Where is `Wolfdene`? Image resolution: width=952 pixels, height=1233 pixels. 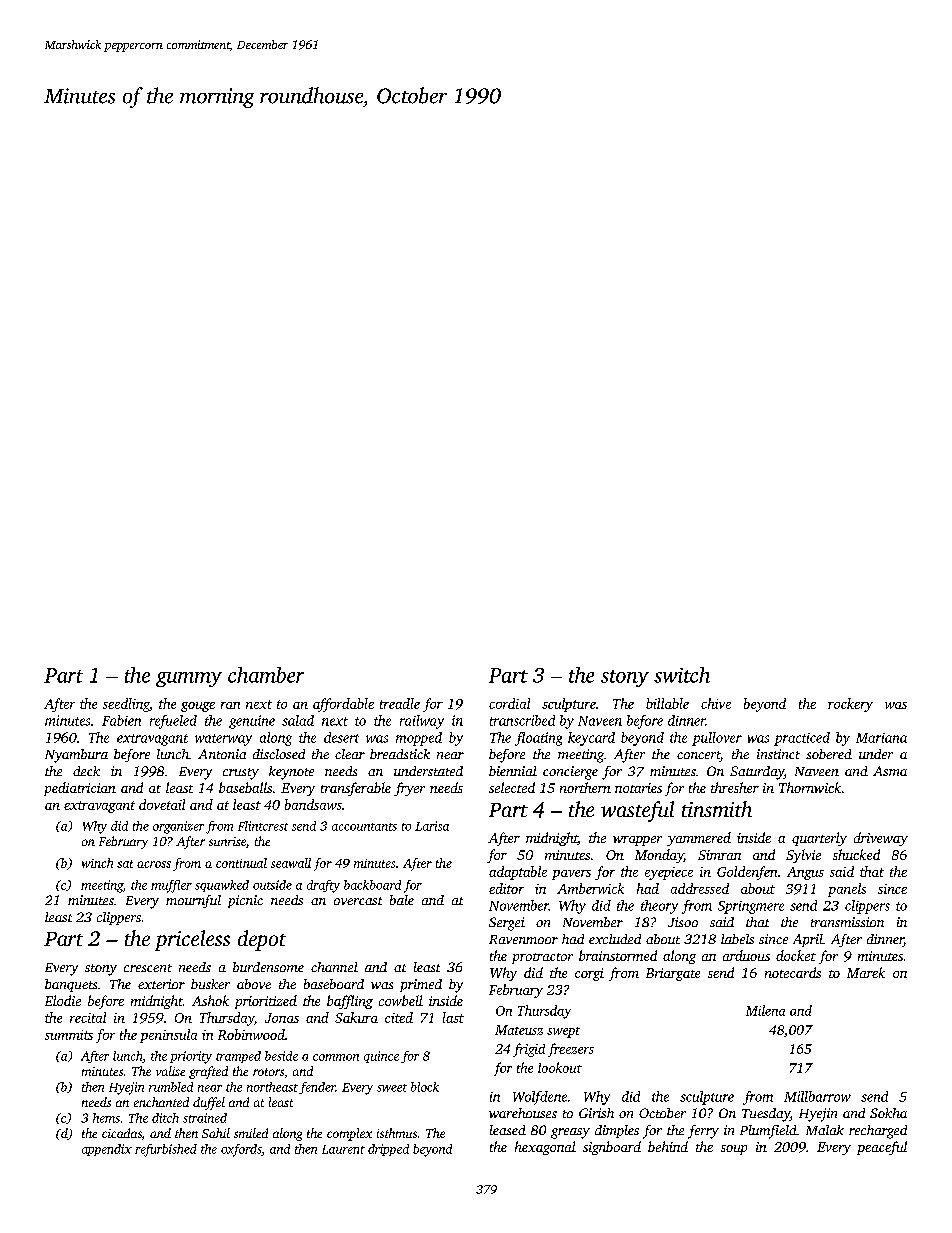 Wolfdene is located at coordinates (540, 1098).
